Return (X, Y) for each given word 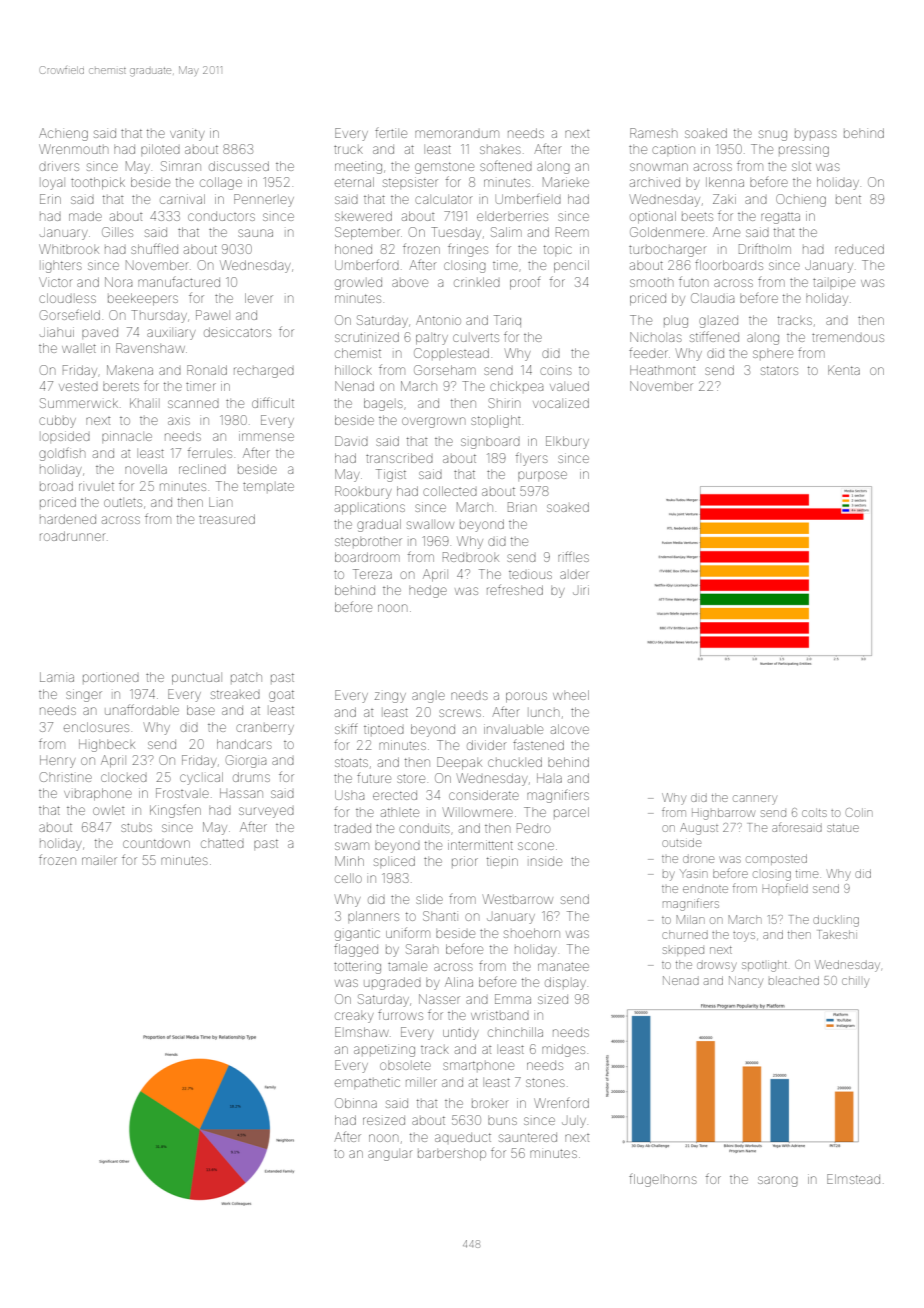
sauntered (528, 1137)
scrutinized (367, 337)
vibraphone (98, 794)
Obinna (356, 1103)
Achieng (63, 134)
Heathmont (662, 370)
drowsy (716, 967)
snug (773, 135)
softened (506, 166)
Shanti (439, 916)
